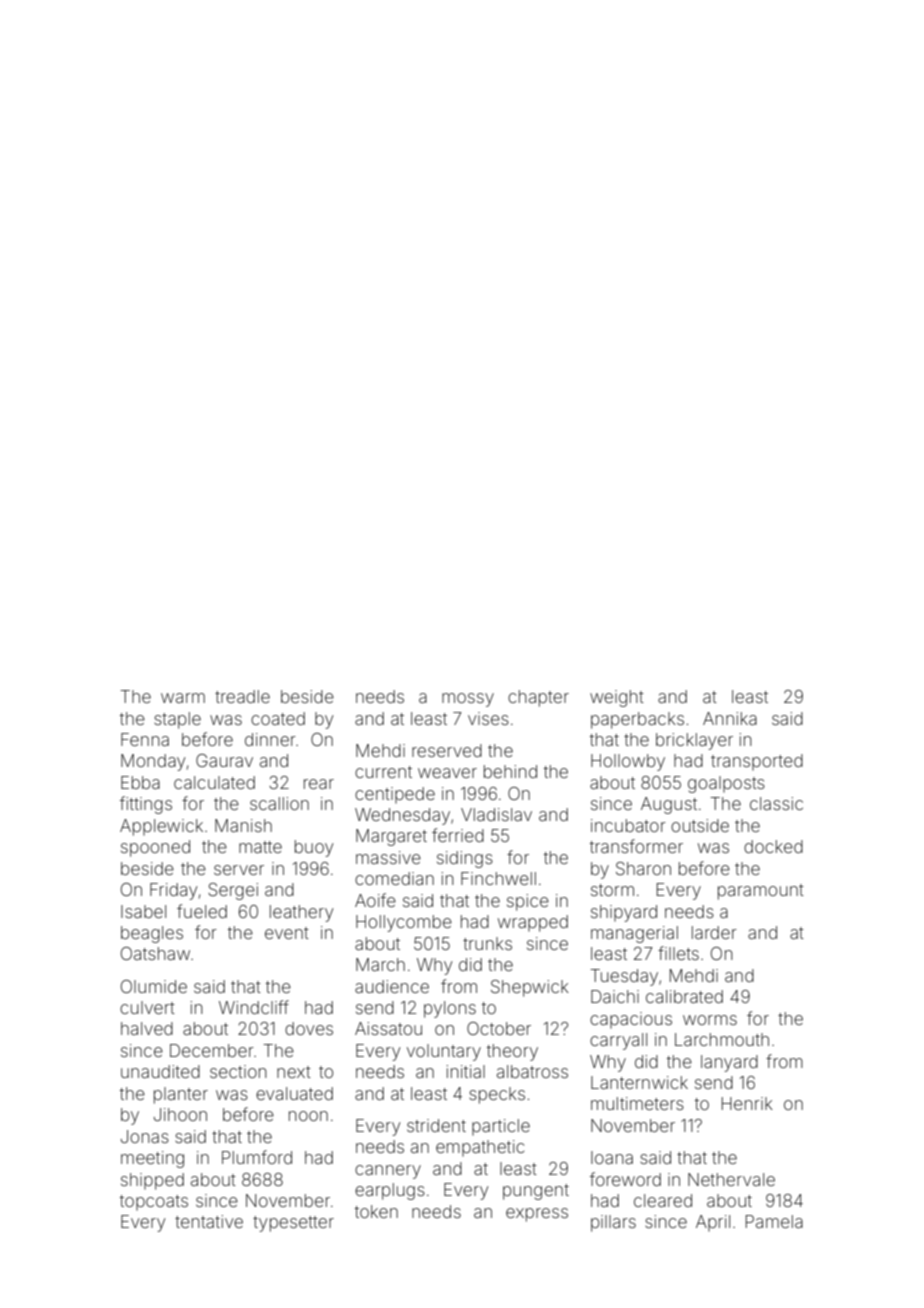 The height and width of the image is (1308, 924). What do you see at coordinates (287, 933) in the image?
I see `event` at bounding box center [287, 933].
